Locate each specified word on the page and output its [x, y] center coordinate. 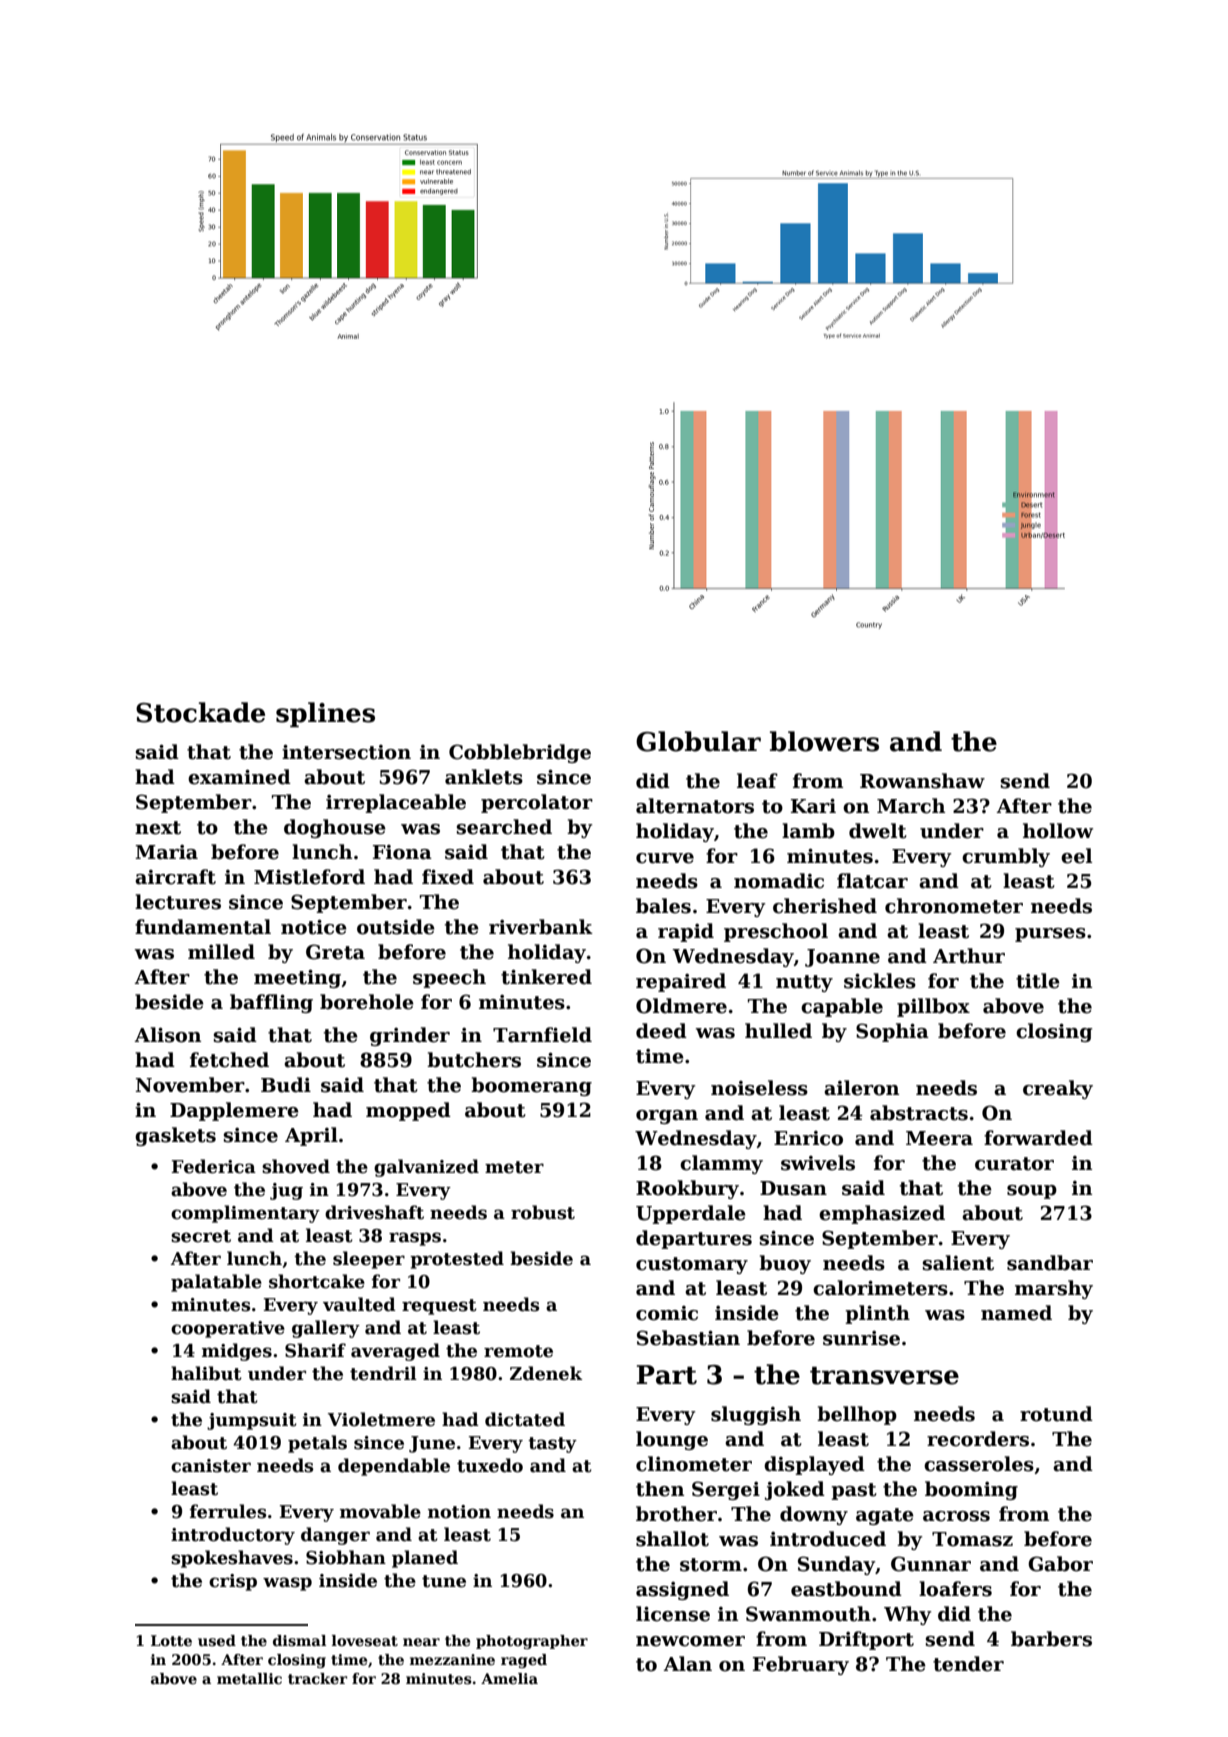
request [439, 1307]
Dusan [793, 1188]
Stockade [200, 712]
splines [325, 714]
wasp [287, 1584]
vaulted [359, 1304]
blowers [824, 741]
